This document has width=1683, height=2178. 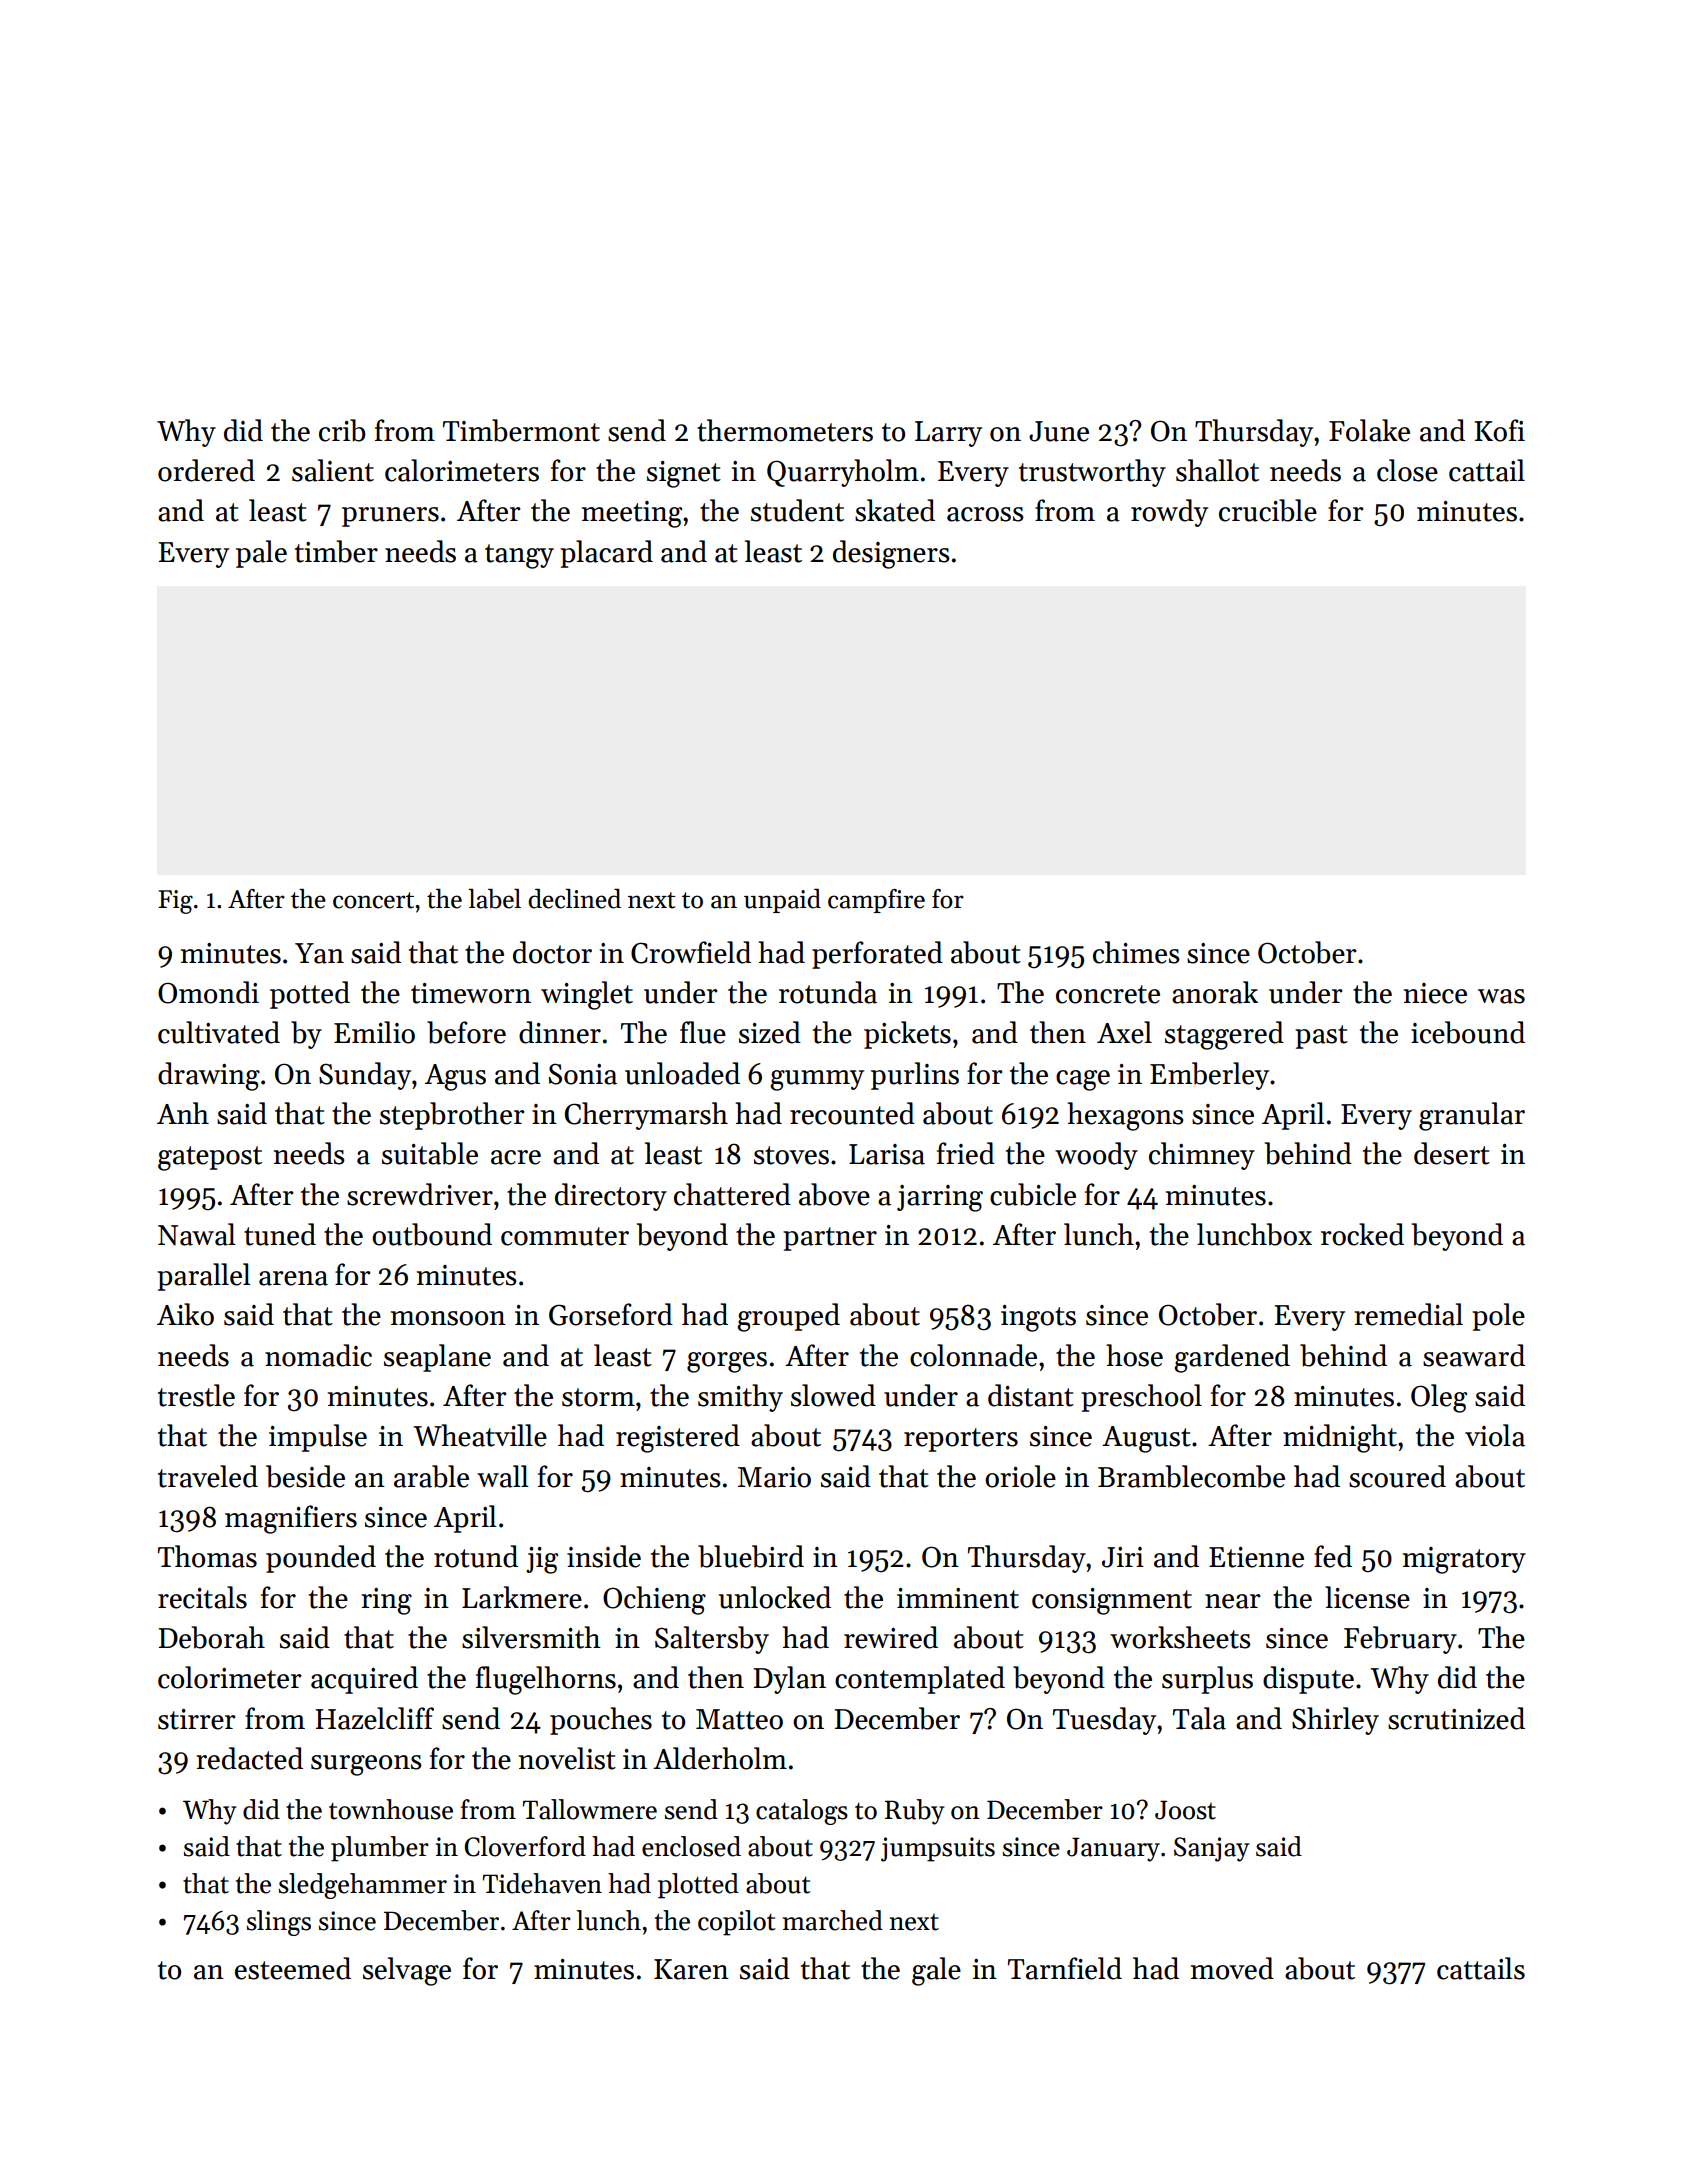 I want to click on niece, so click(x=1435, y=993).
